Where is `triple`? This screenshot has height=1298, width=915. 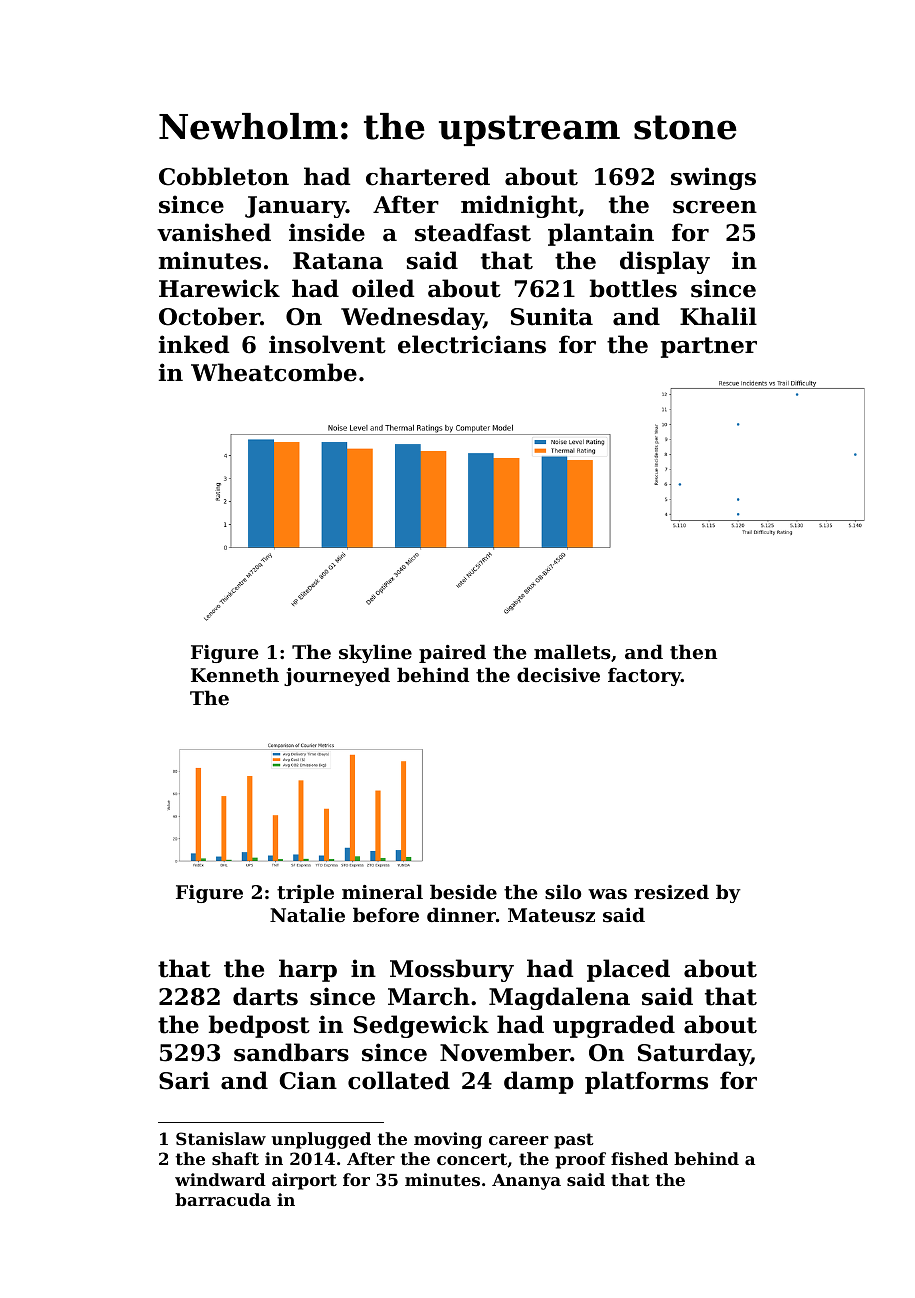
triple is located at coordinates (305, 893).
